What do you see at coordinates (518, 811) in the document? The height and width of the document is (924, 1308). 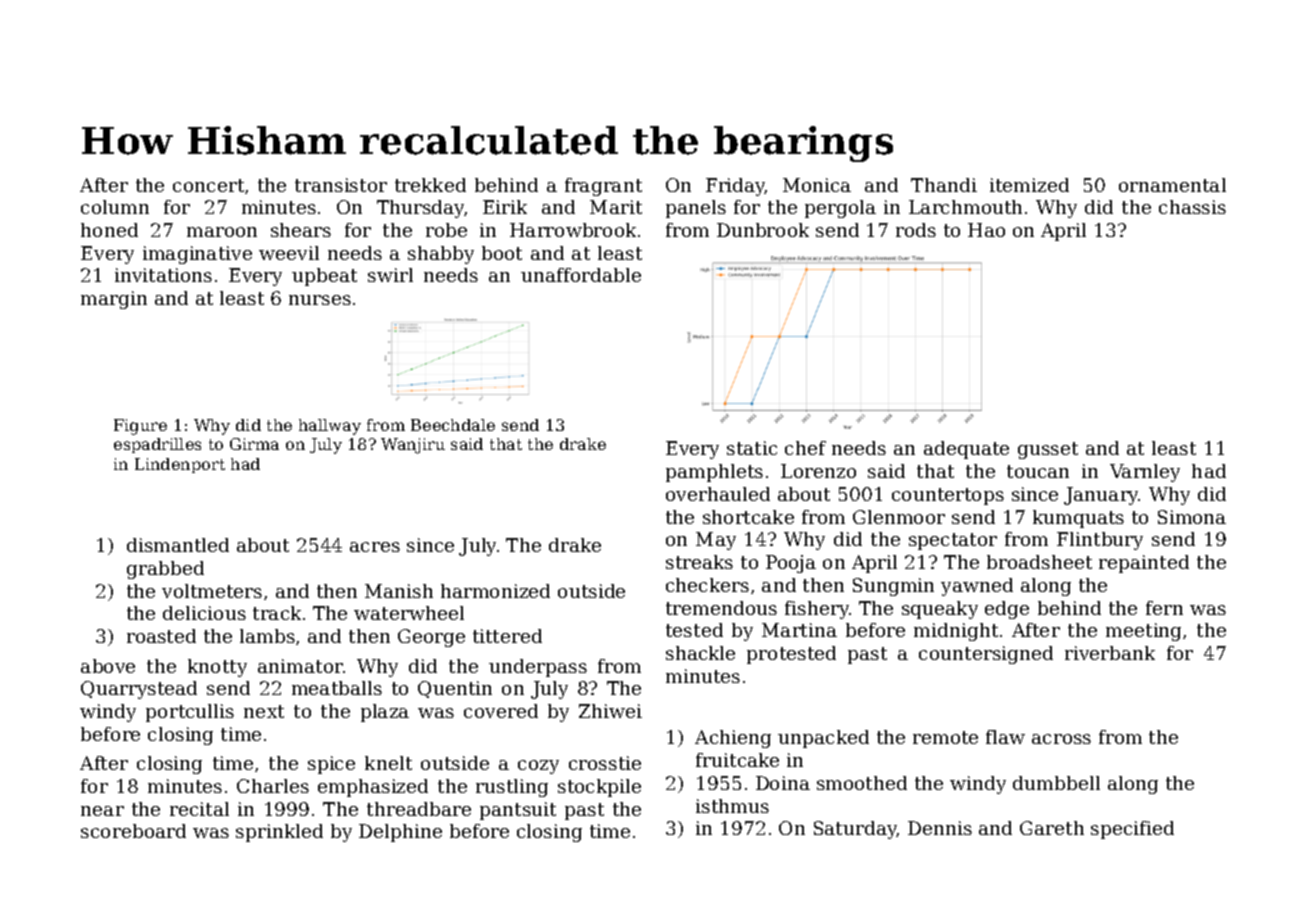 I see `pantsuit` at bounding box center [518, 811].
